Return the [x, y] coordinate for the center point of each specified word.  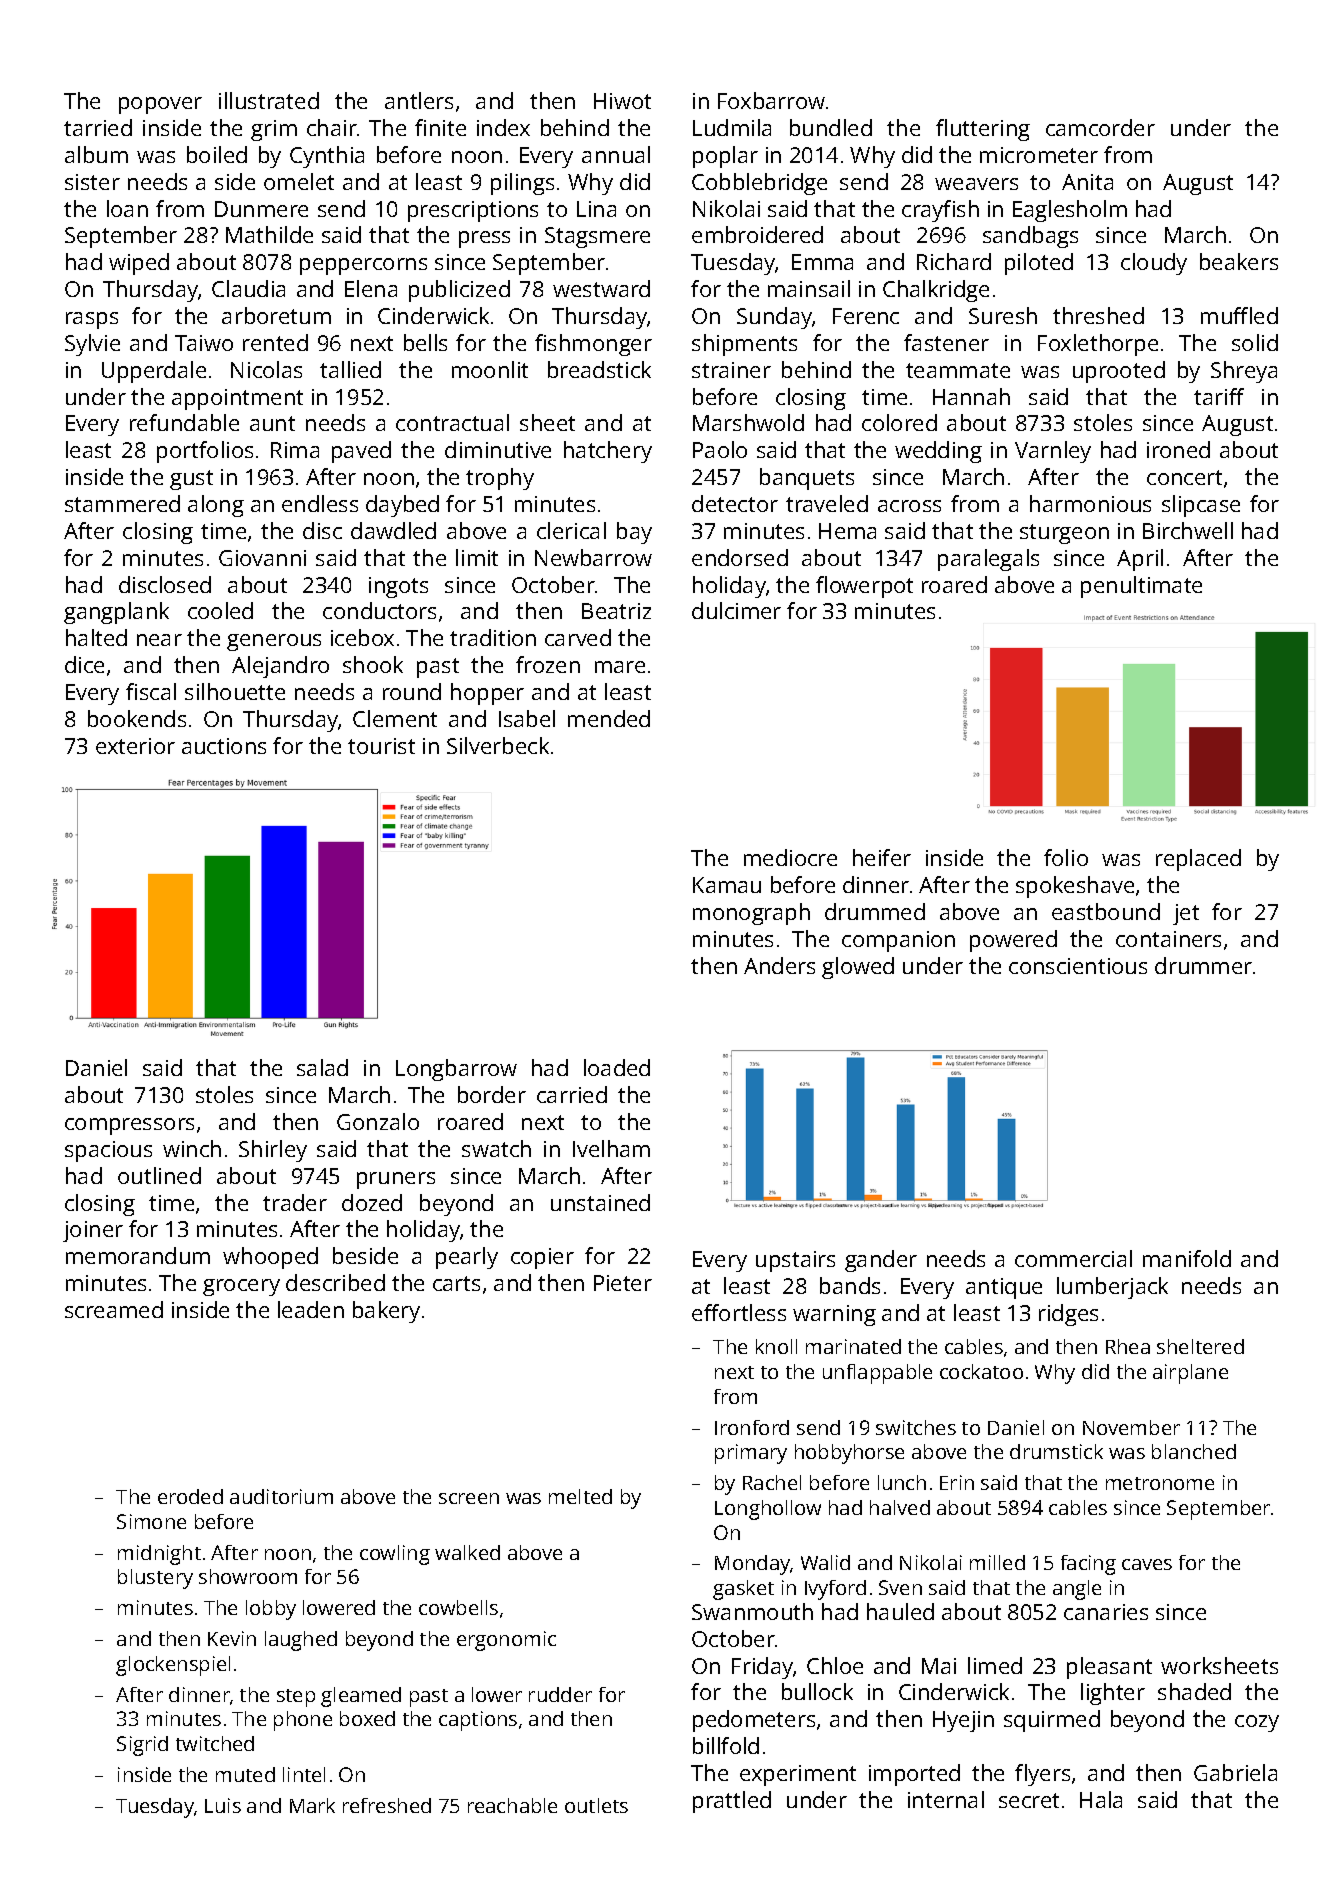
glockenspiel [173, 1666]
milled [997, 1562]
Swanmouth [752, 1611]
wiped [139, 264]
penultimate [1141, 587]
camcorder [1100, 127]
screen [469, 1498]
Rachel [772, 1482]
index [503, 127]
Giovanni [262, 558]
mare [620, 667]
